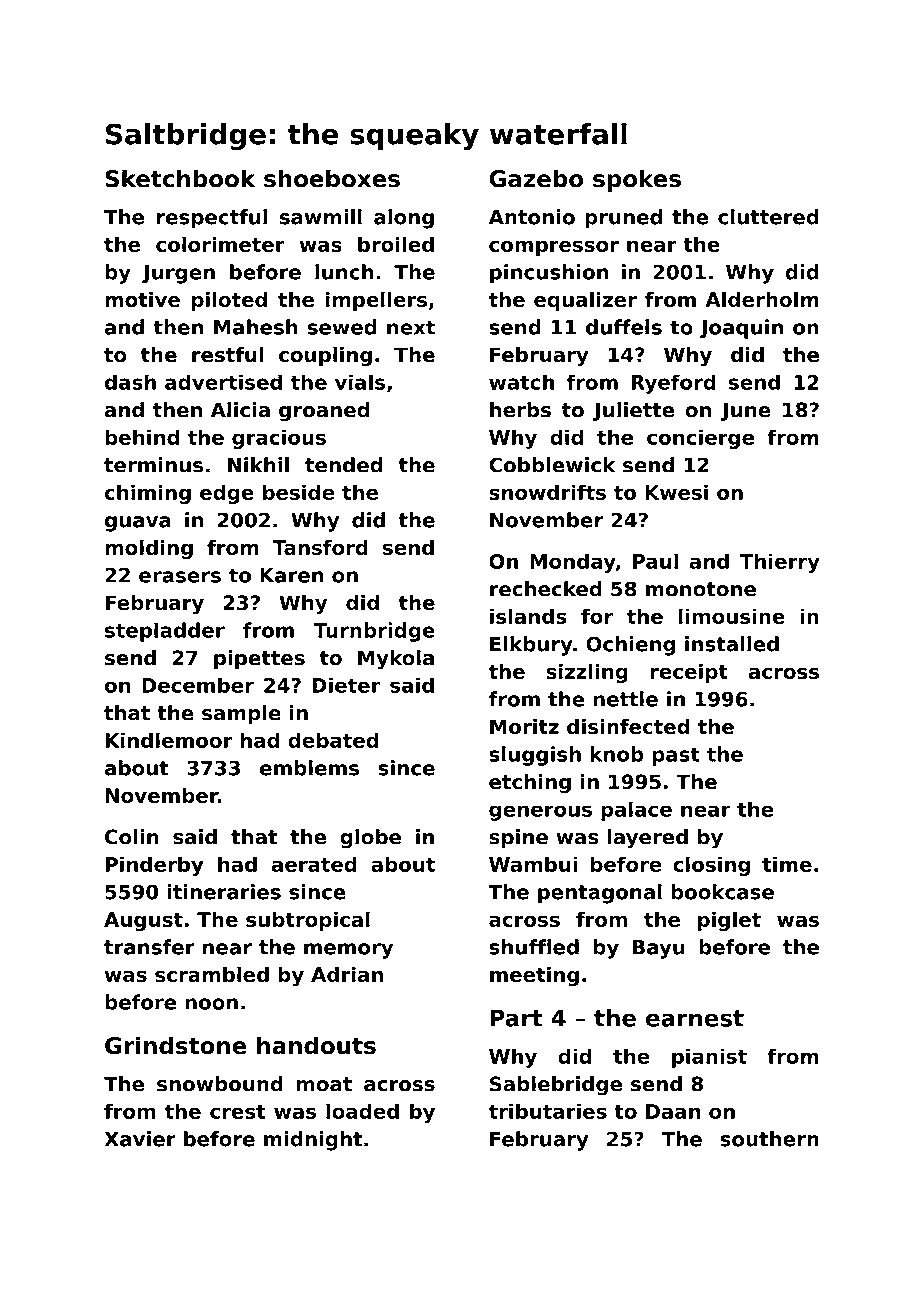 The height and width of the document is (1311, 924). What do you see at coordinates (309, 768) in the document?
I see `emblems` at bounding box center [309, 768].
